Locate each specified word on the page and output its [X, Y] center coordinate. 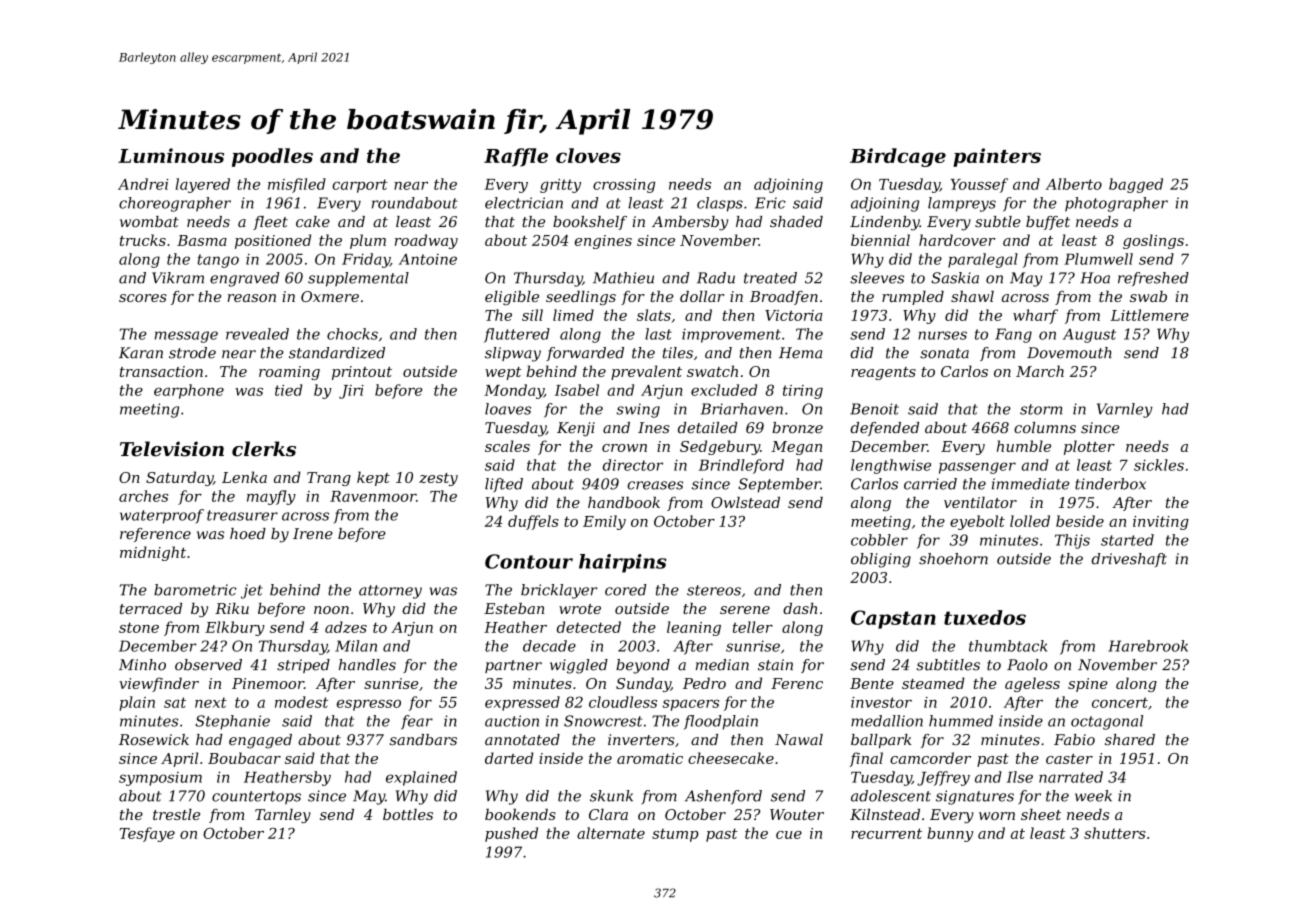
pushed [511, 834]
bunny [950, 834]
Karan [141, 353]
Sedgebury [720, 447]
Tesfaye [147, 834]
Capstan [893, 619]
